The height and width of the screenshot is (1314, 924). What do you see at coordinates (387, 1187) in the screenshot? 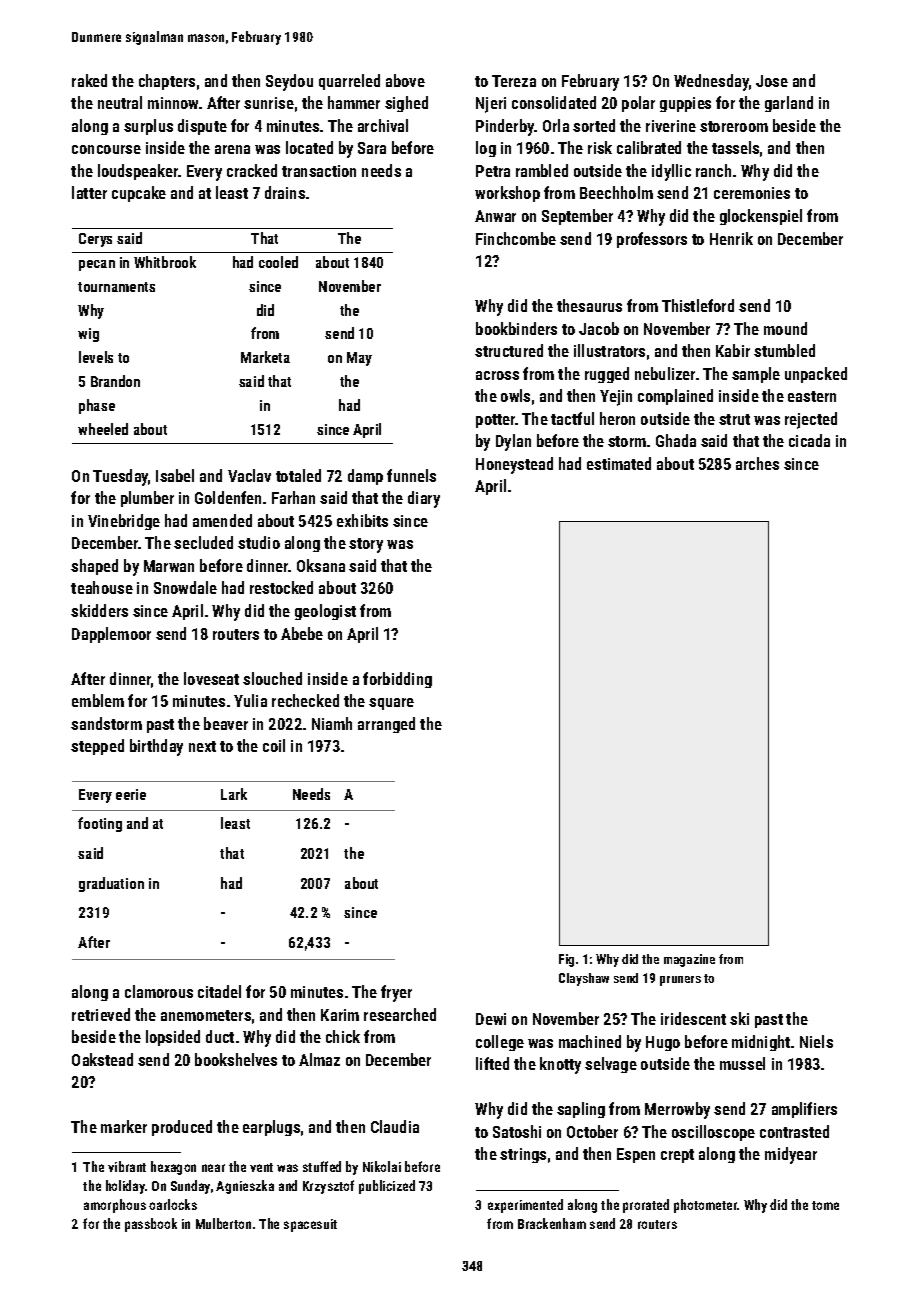
I see `publicized` at bounding box center [387, 1187].
